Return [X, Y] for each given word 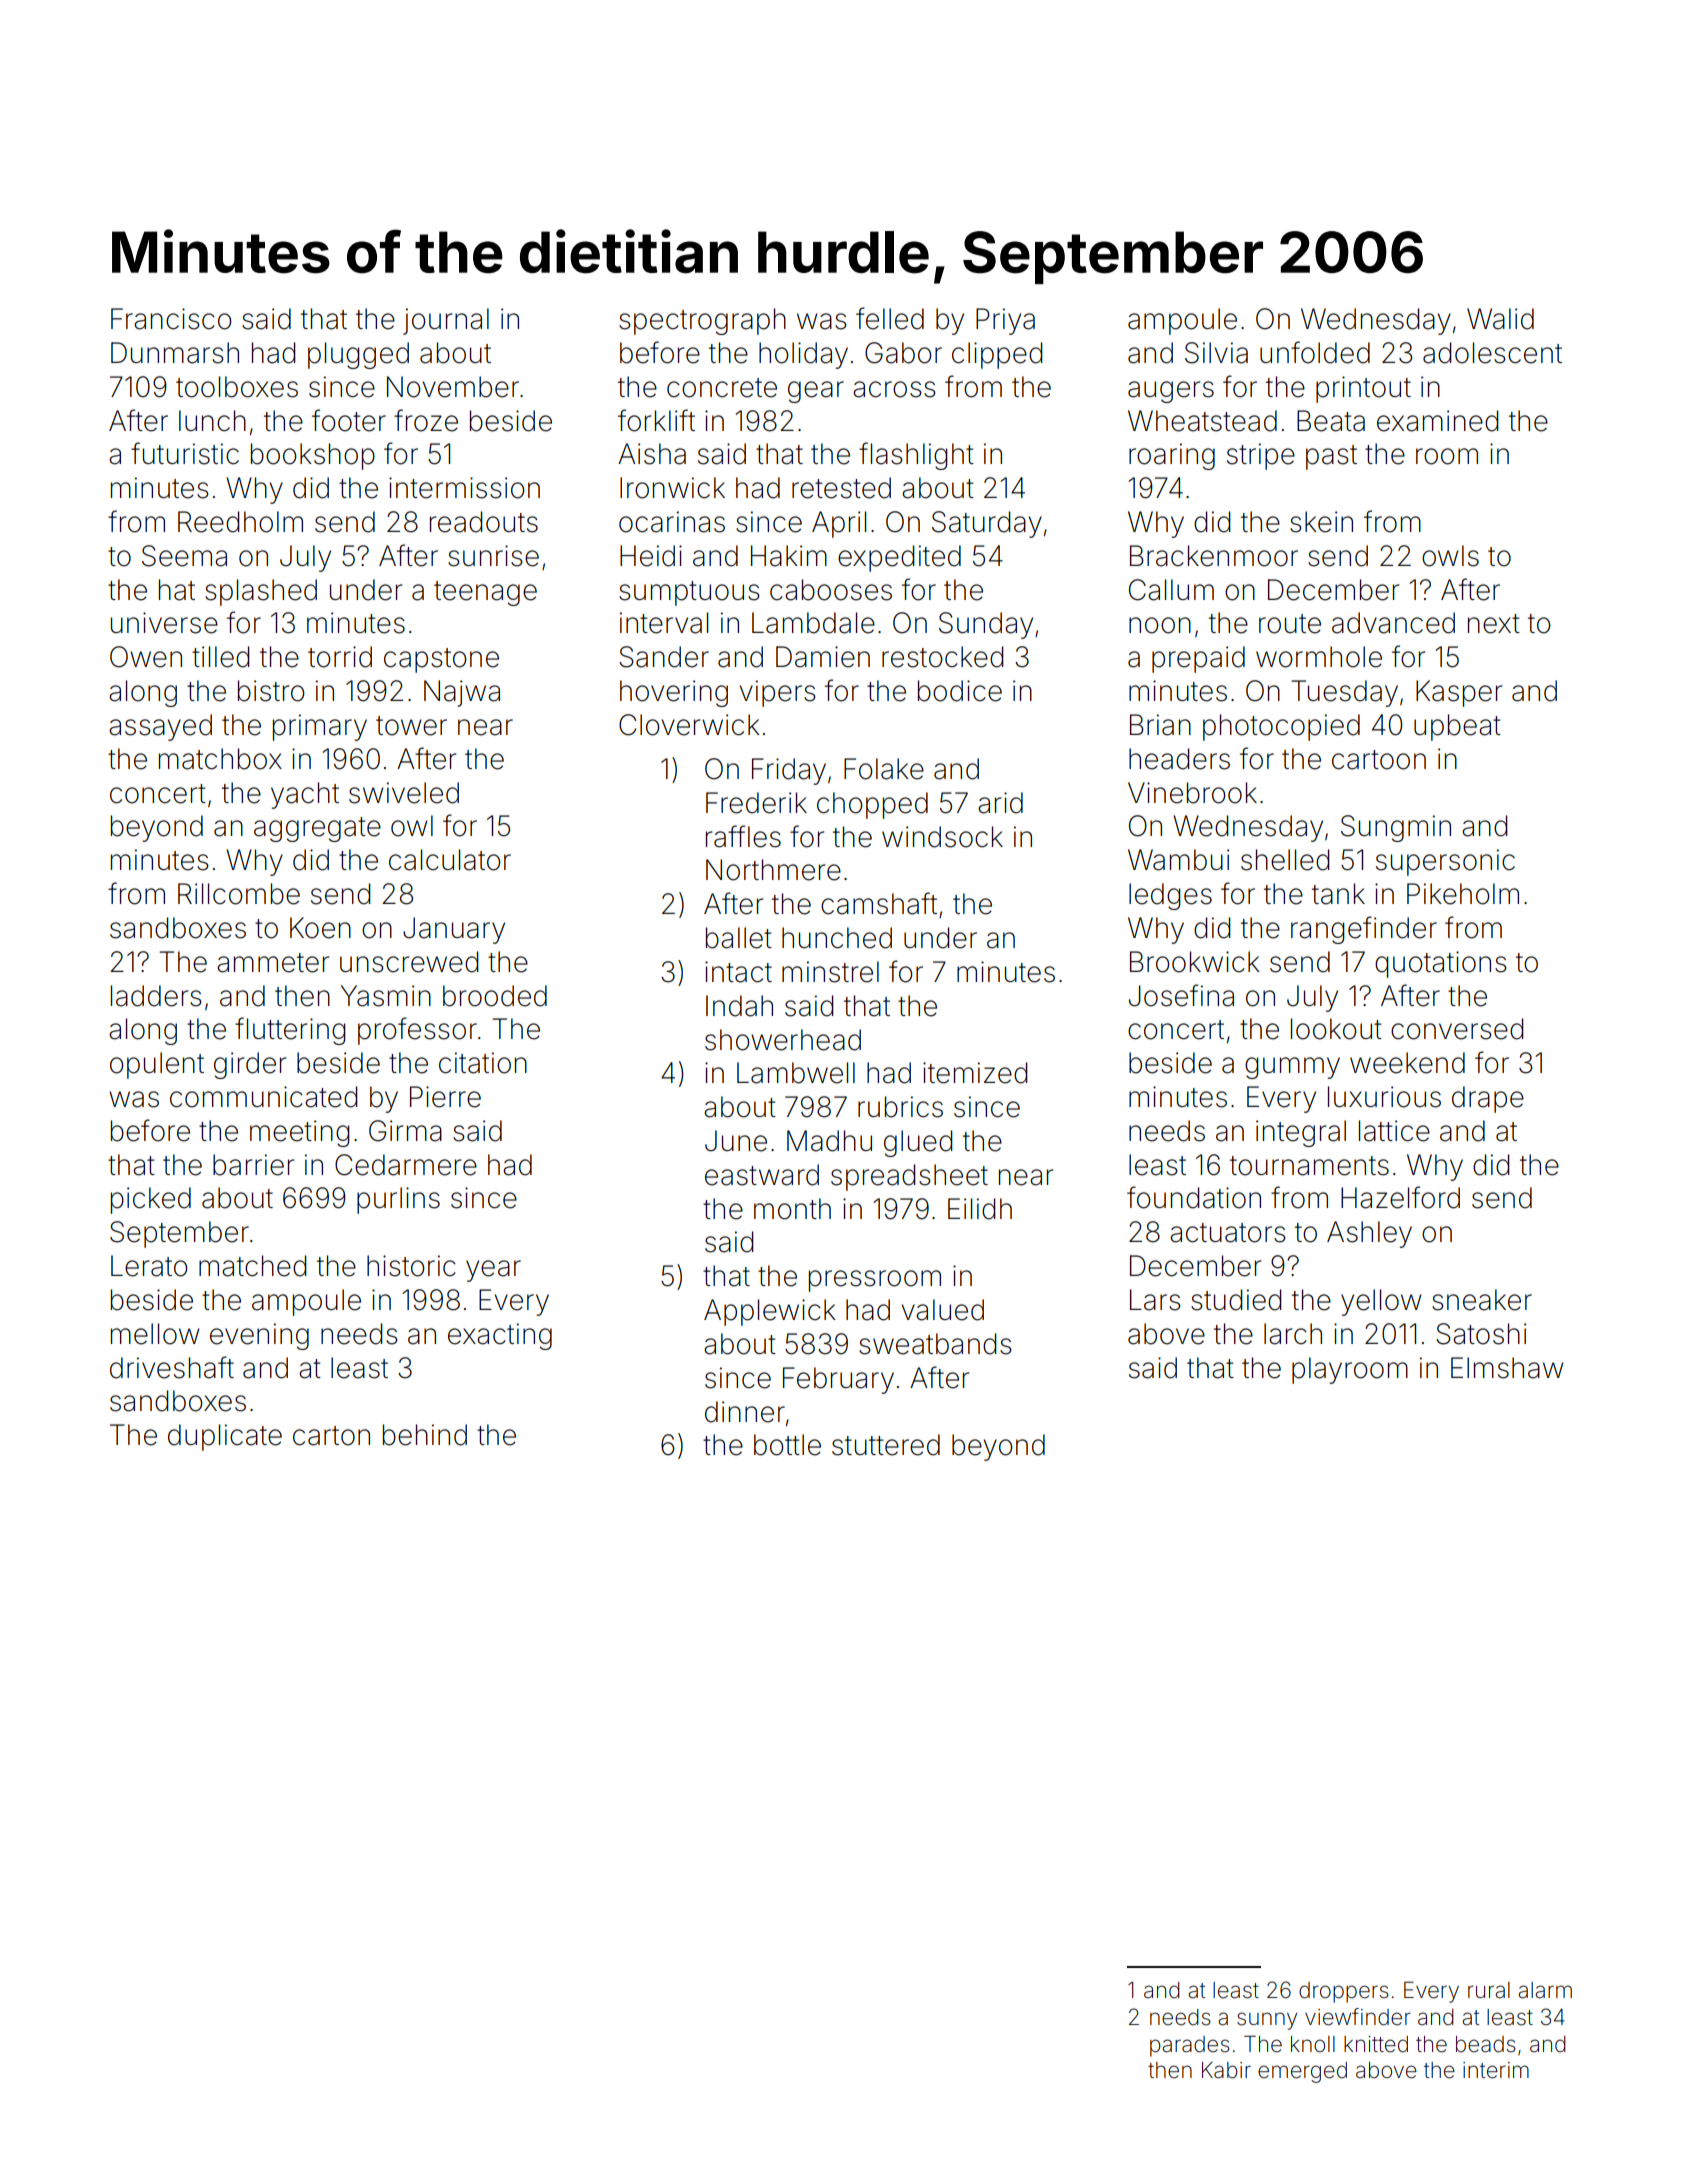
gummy [1292, 1068]
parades [1190, 2046]
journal [446, 321]
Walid [1500, 319]
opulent [157, 1065]
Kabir [1226, 2070]
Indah [739, 1006]
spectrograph [702, 321]
